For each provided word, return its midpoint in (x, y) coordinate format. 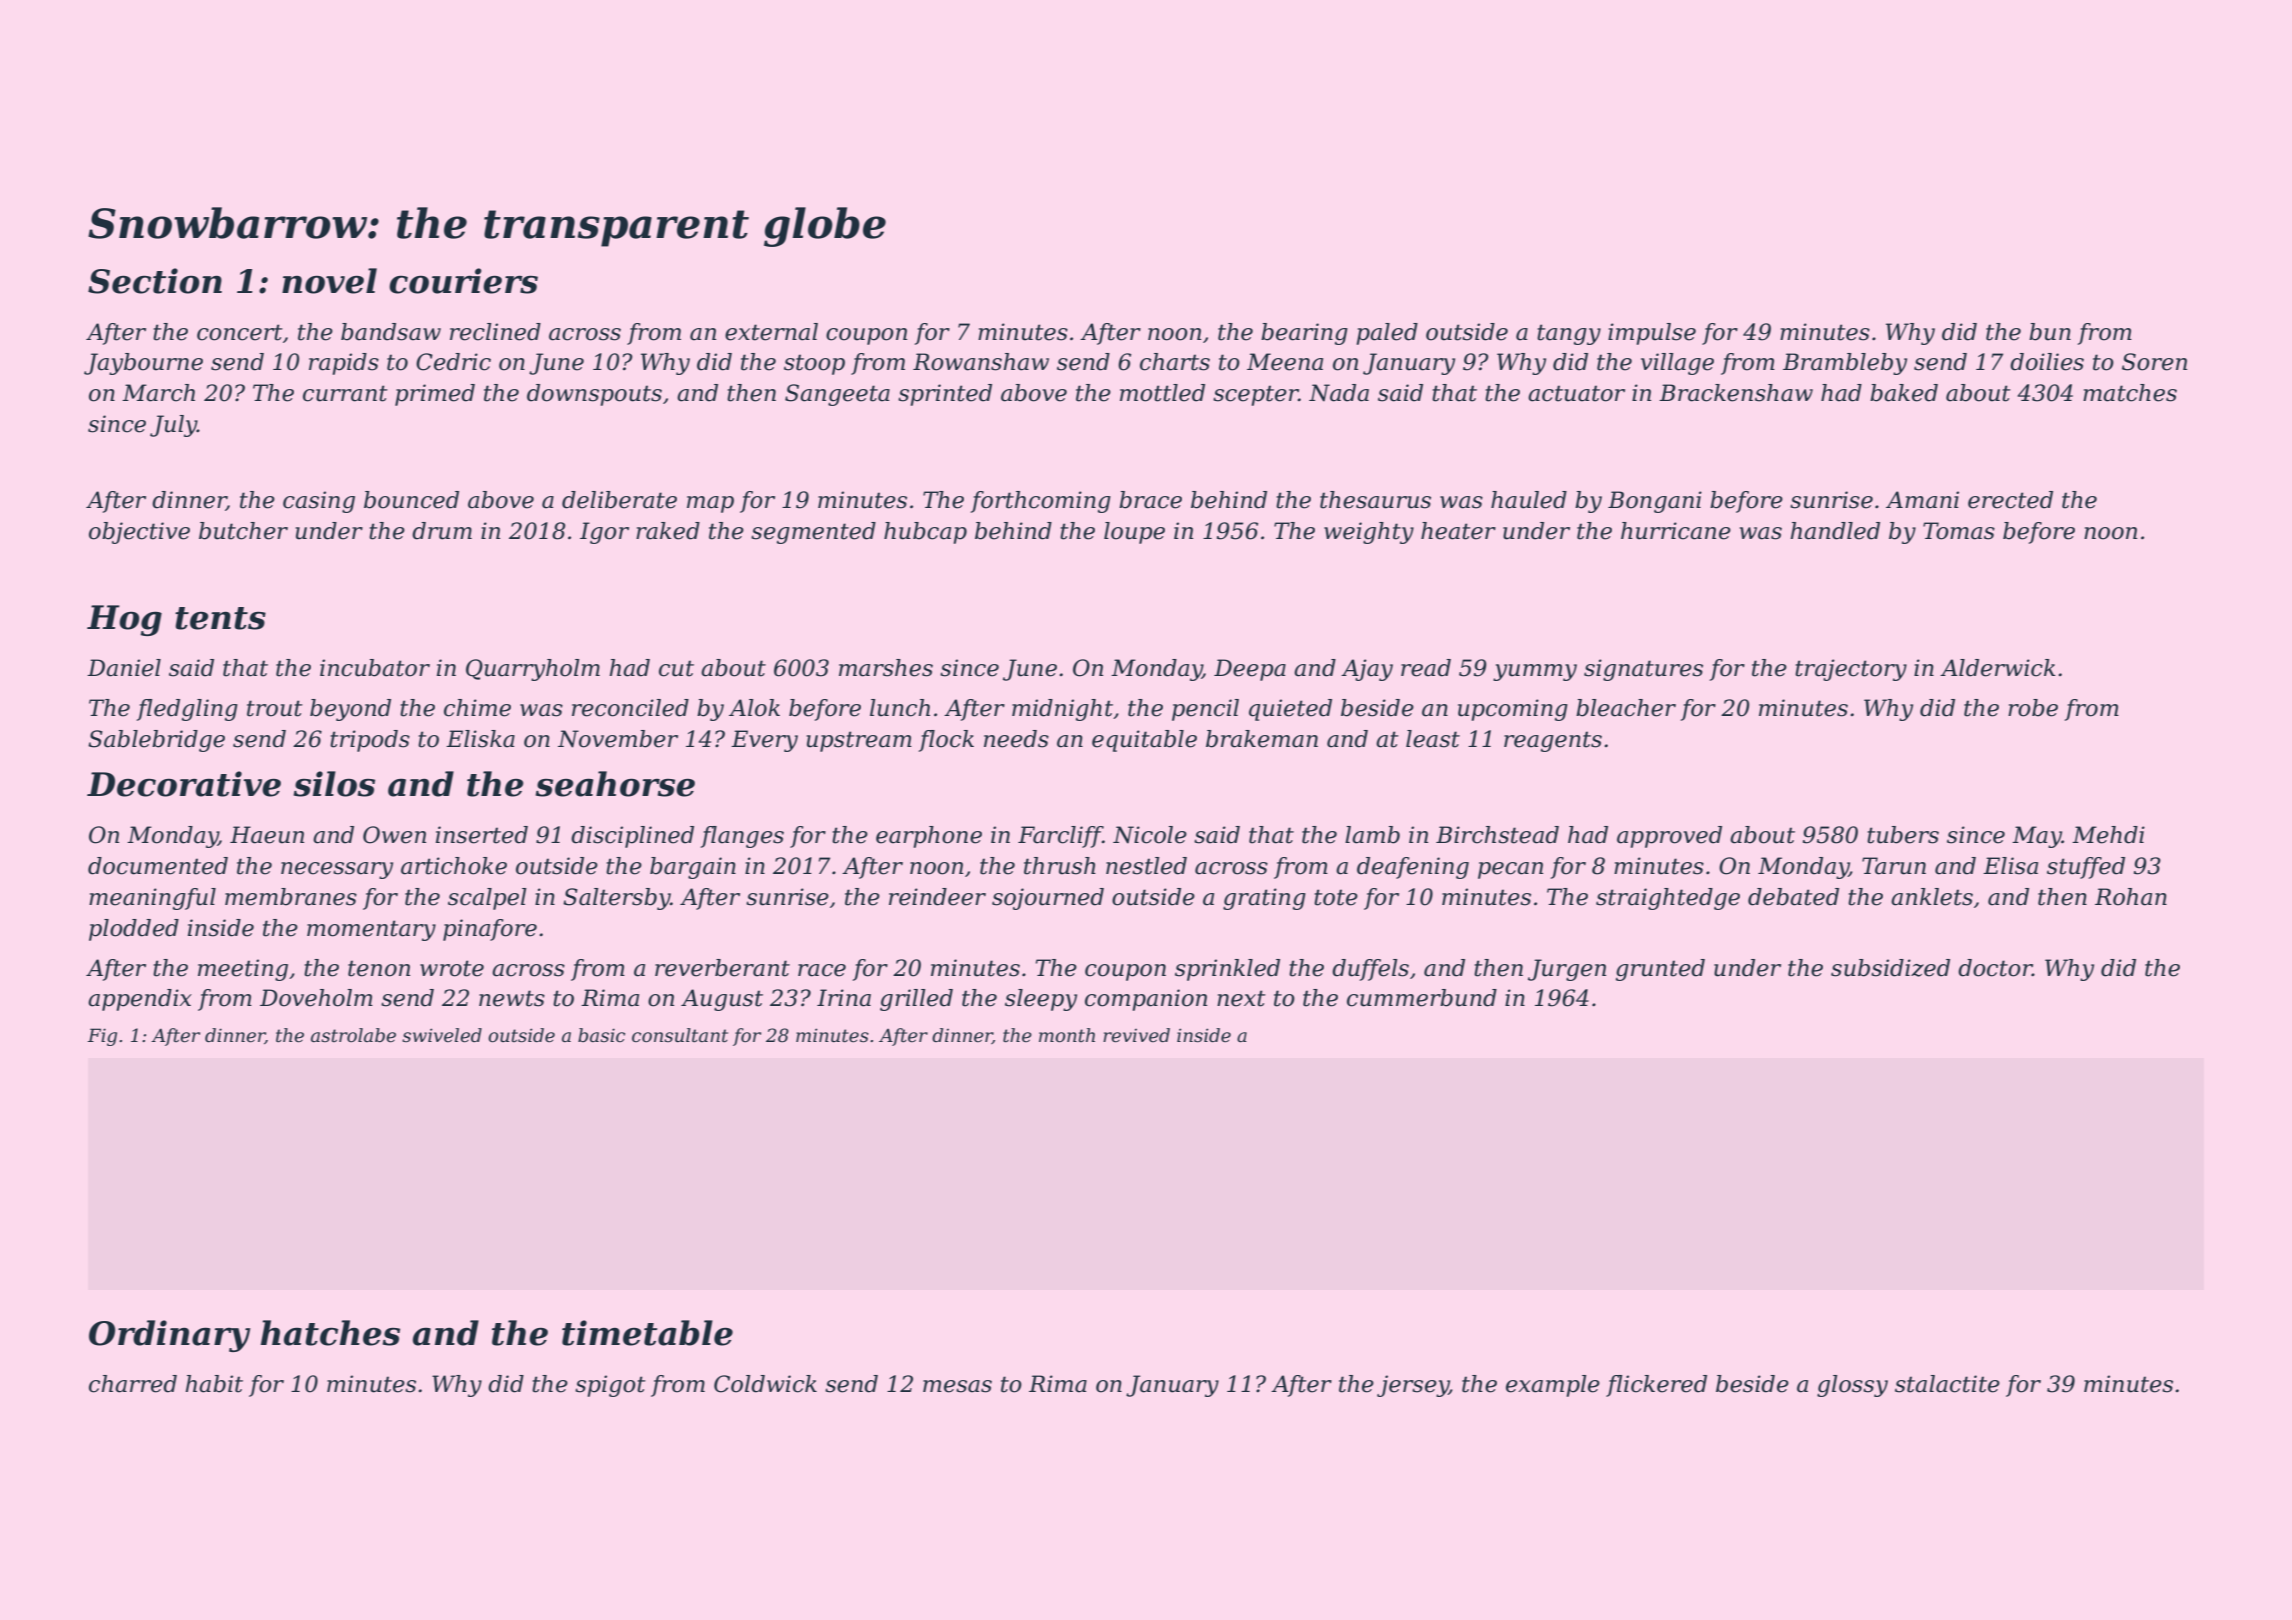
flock (946, 741)
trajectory (1851, 670)
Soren (2154, 362)
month (1067, 1035)
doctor (1995, 968)
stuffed (2086, 868)
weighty (1369, 533)
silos (334, 784)
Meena (1285, 362)
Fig (102, 1037)
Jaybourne (143, 364)
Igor (604, 533)
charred (133, 1384)
